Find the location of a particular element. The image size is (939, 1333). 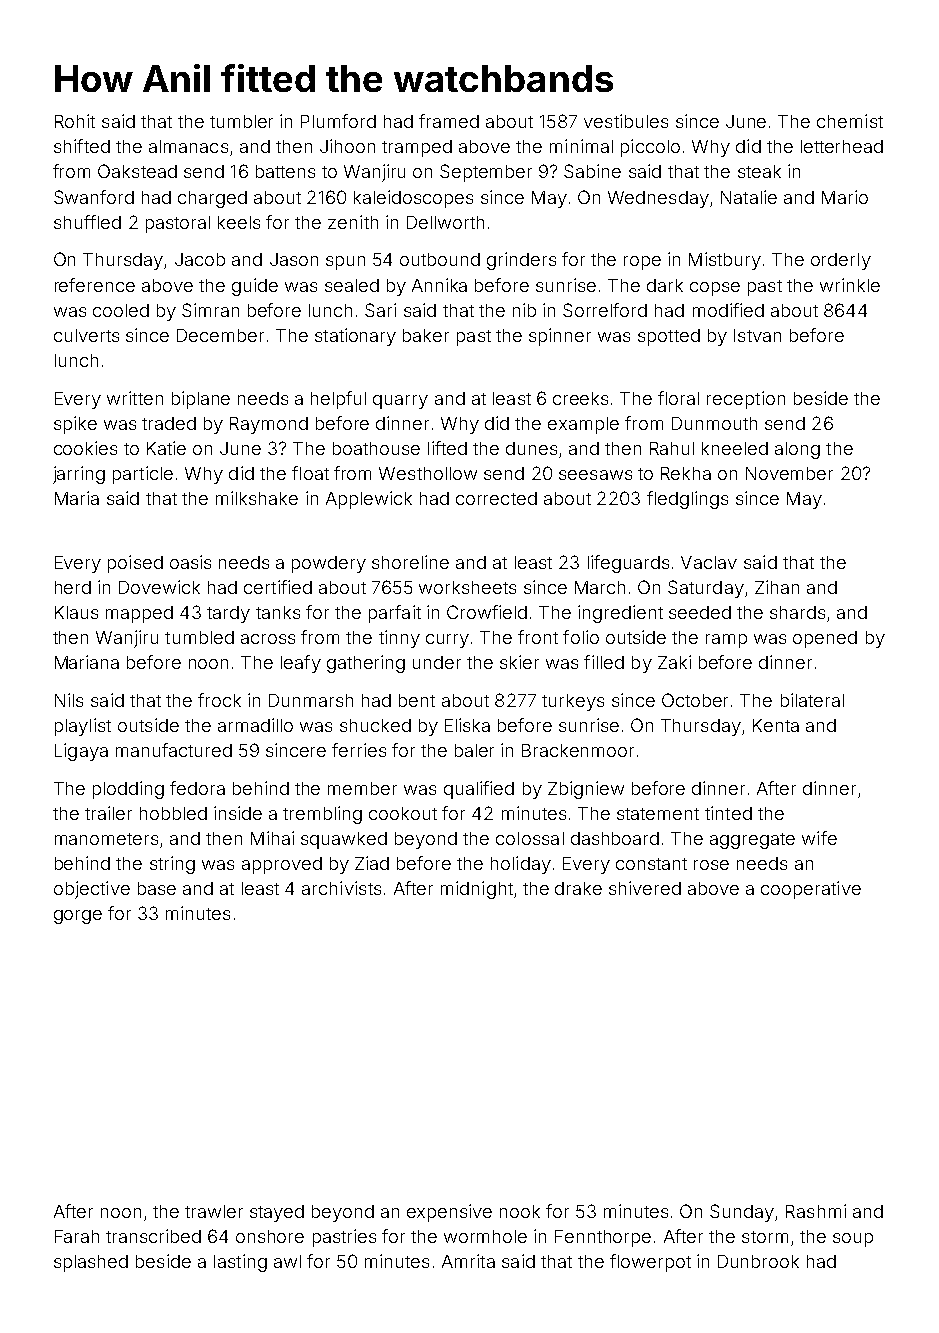

lasting is located at coordinates (240, 1263).
